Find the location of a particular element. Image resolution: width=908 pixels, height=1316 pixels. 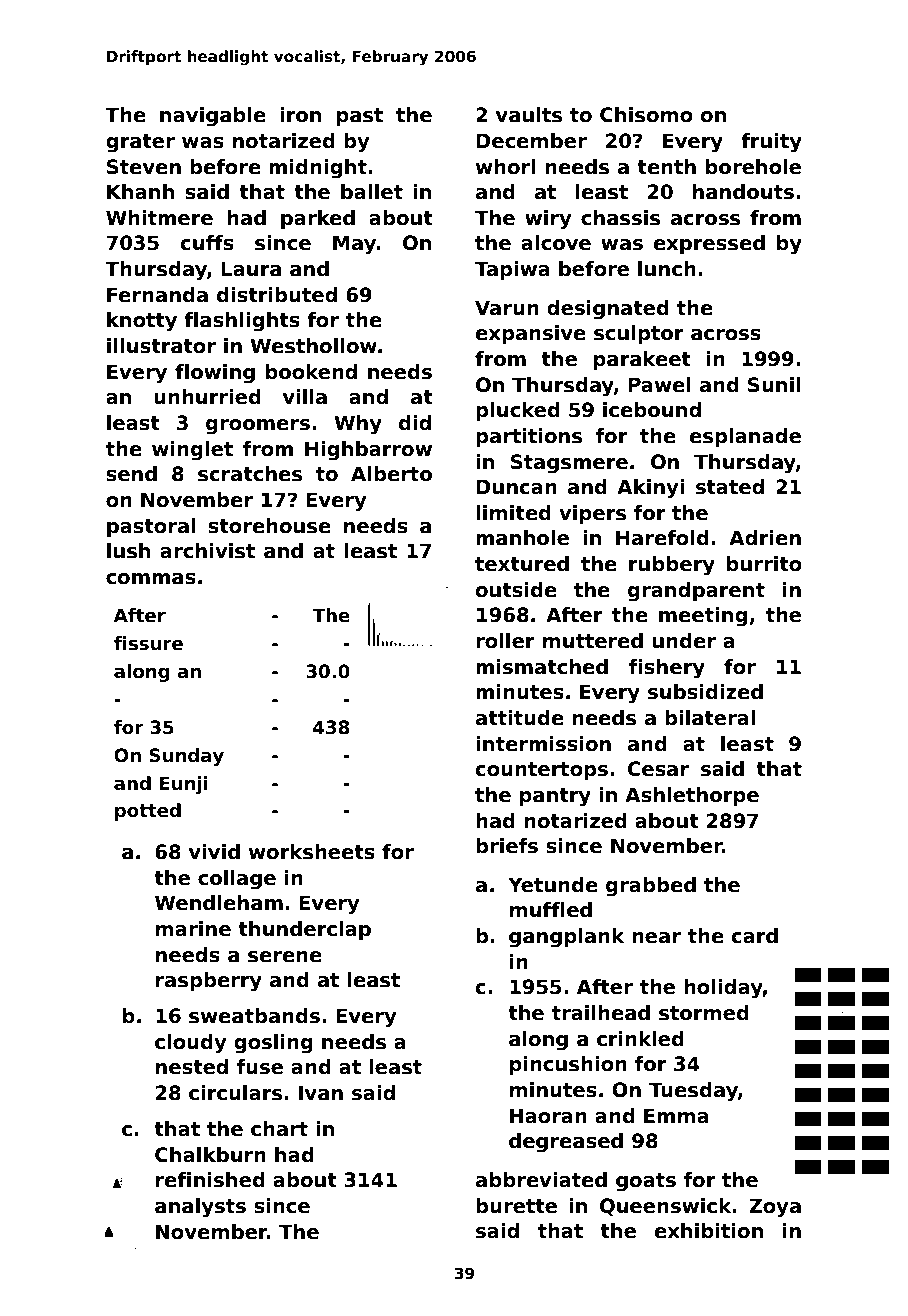

muttered is located at coordinates (593, 641).
